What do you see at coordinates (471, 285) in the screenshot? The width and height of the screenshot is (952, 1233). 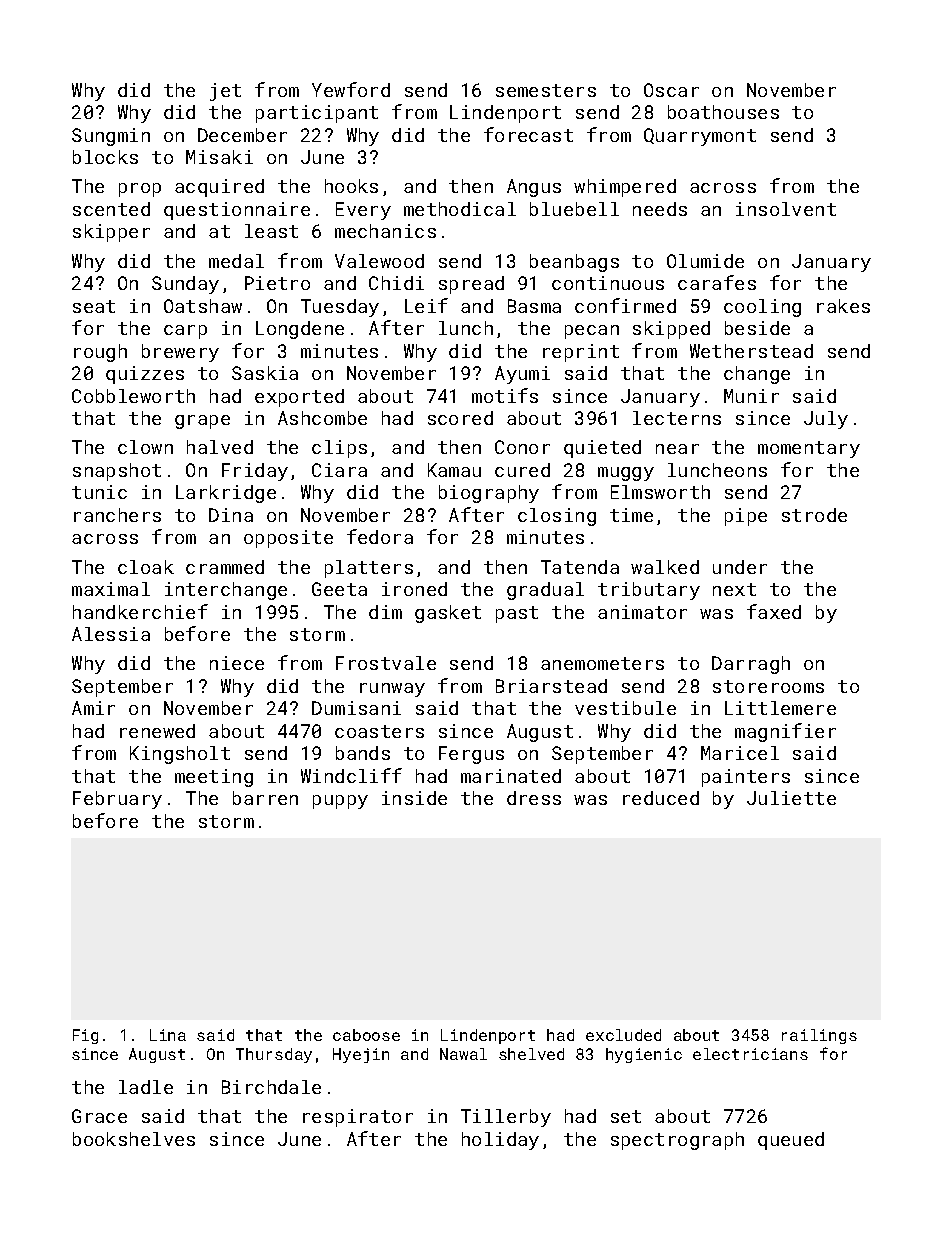 I see `spread` at bounding box center [471, 285].
